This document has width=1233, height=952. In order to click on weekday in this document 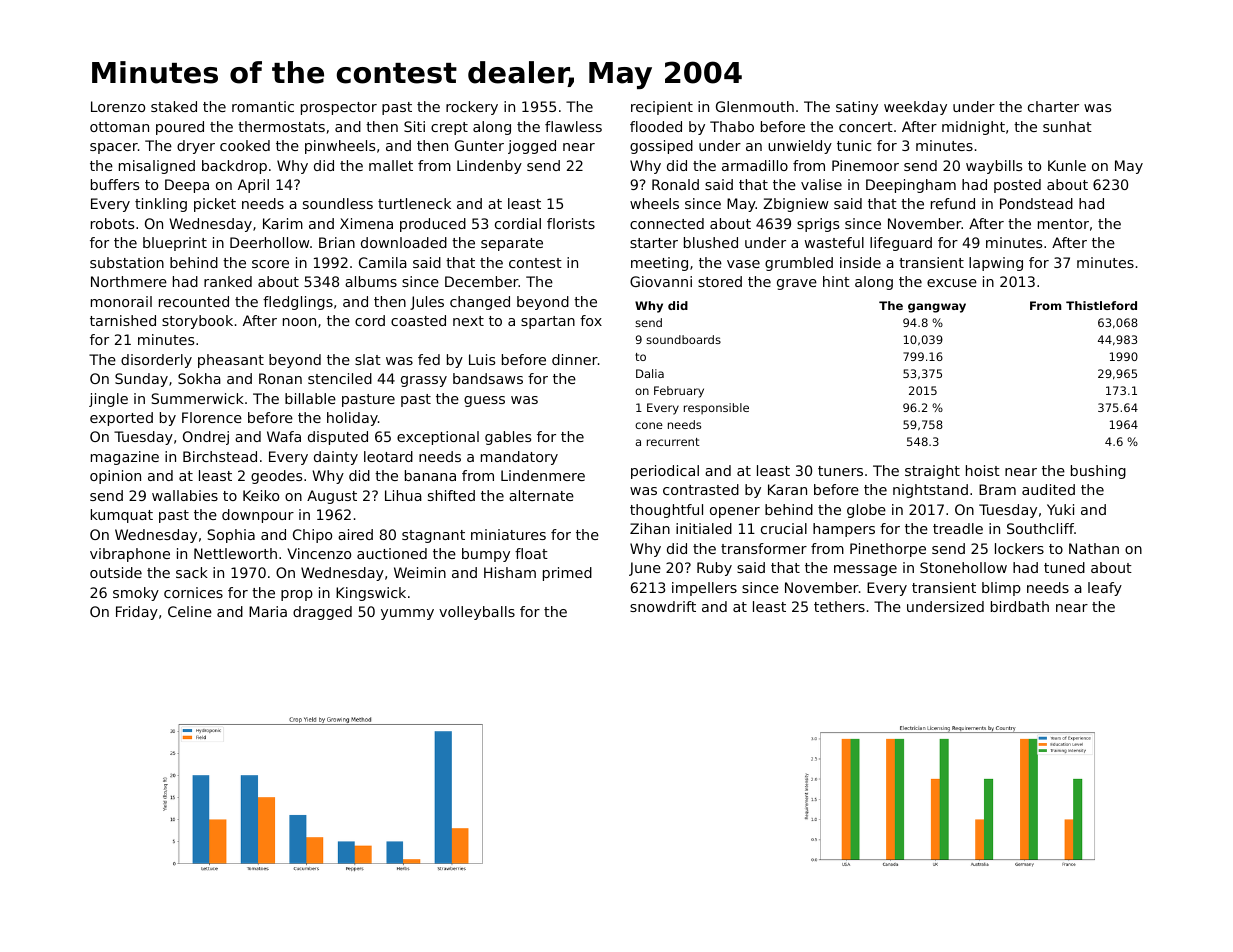, I will do `click(915, 108)`.
